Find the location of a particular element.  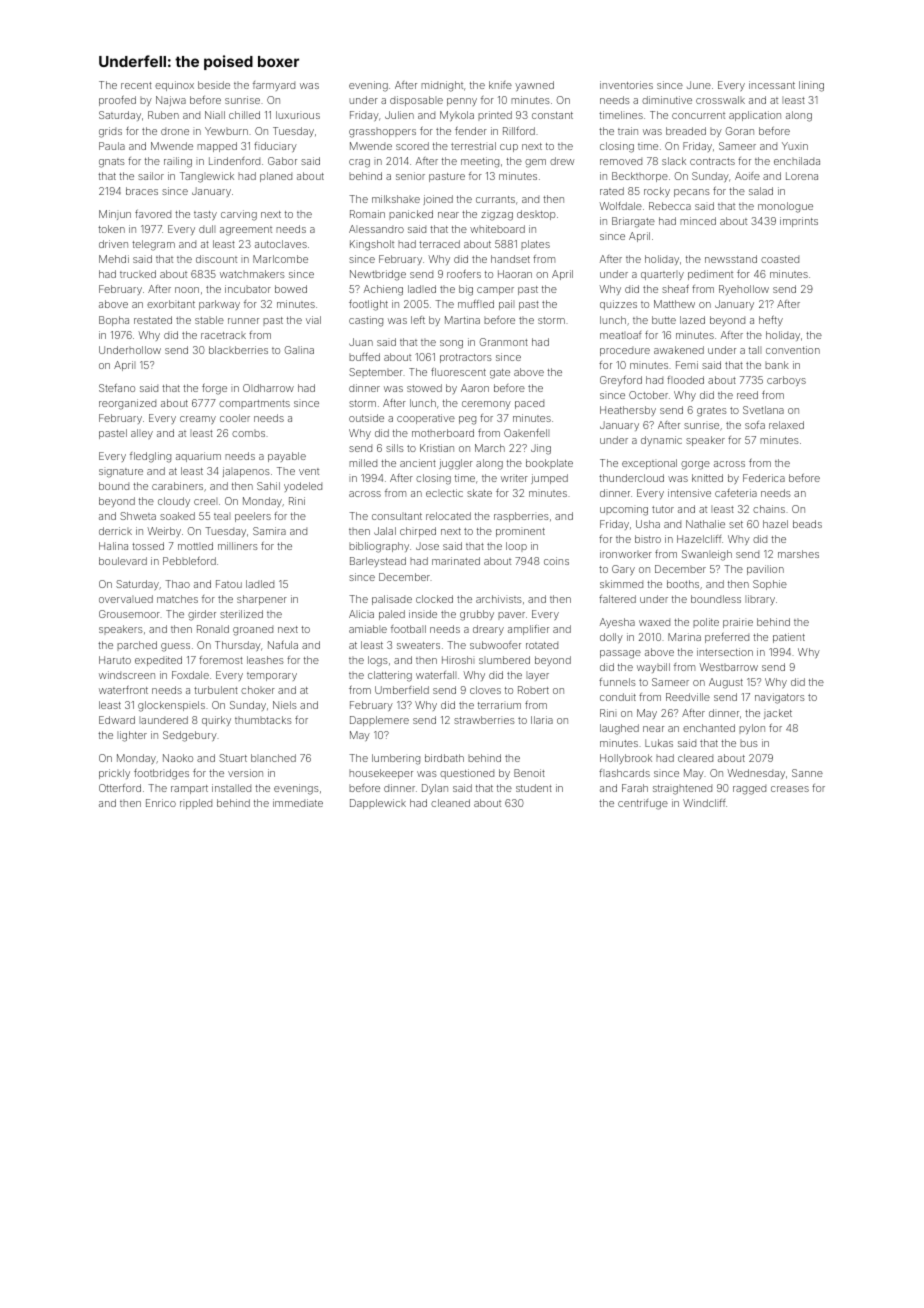

patient is located at coordinates (789, 638).
